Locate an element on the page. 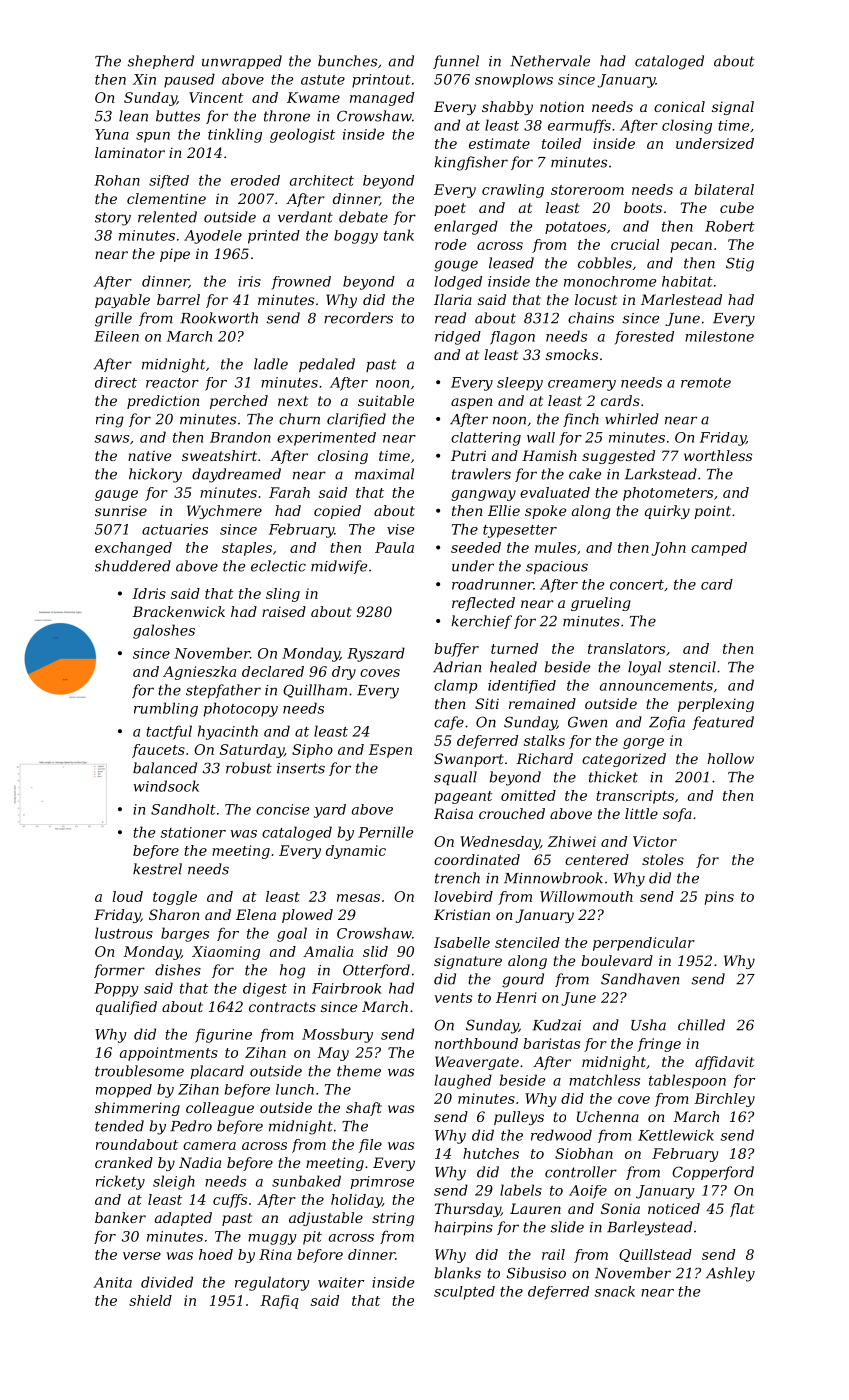 This page has width=849, height=1400. raised is located at coordinates (284, 611).
